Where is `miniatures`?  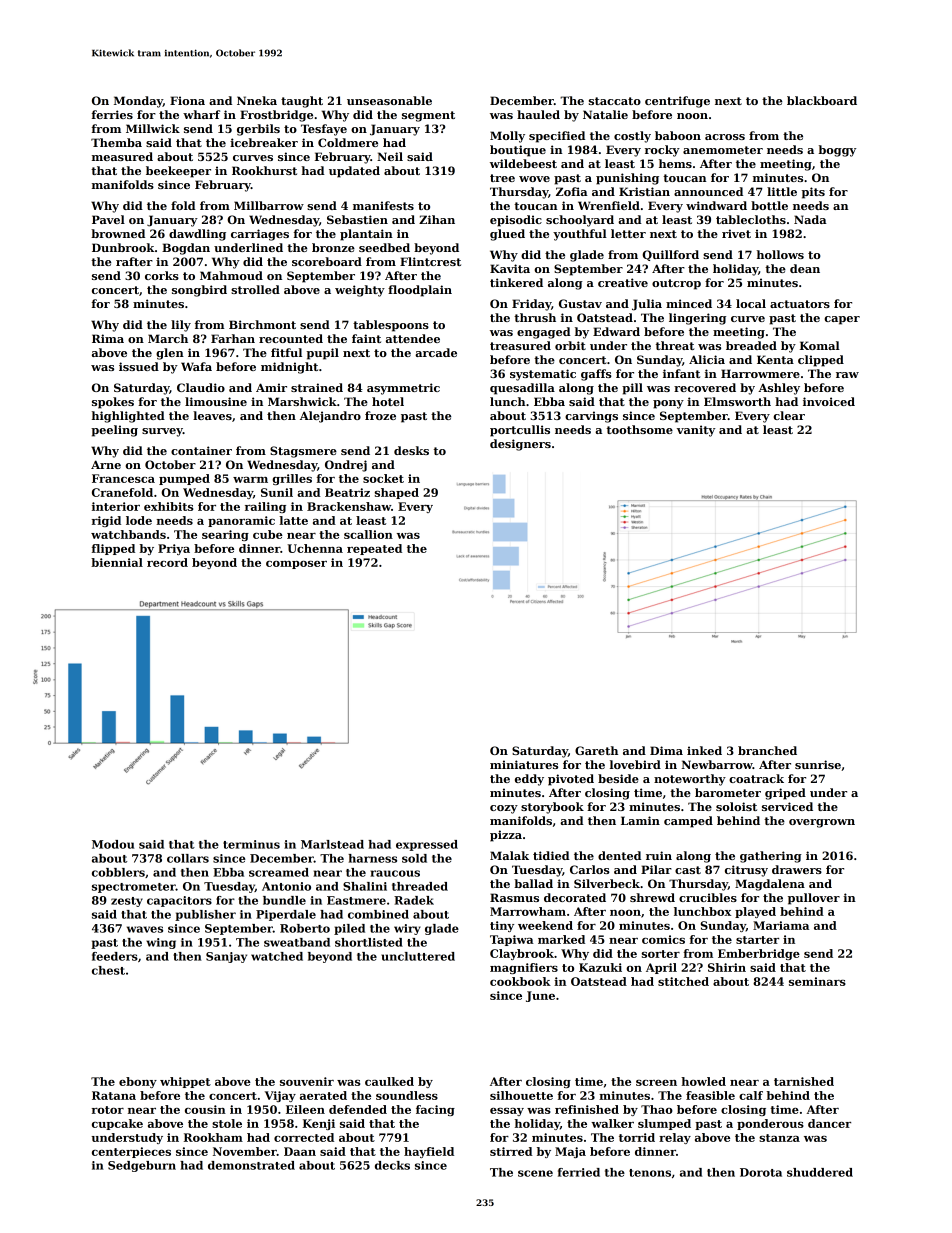
miniatures is located at coordinates (524, 764).
